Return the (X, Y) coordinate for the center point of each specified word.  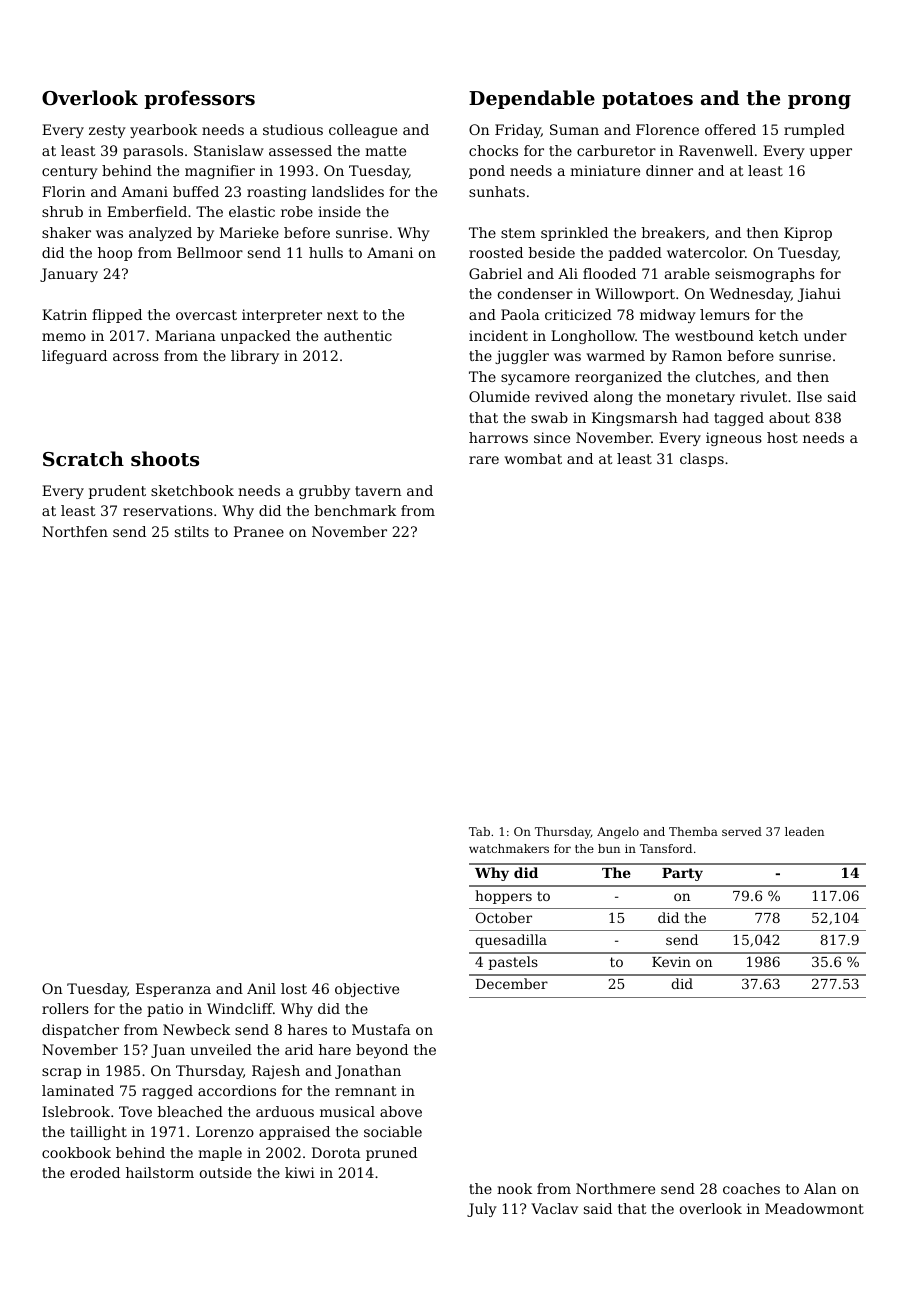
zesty (107, 131)
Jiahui (819, 295)
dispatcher (80, 1031)
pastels (513, 963)
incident (498, 335)
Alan (820, 1188)
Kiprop (808, 234)
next (342, 315)
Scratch (83, 459)
